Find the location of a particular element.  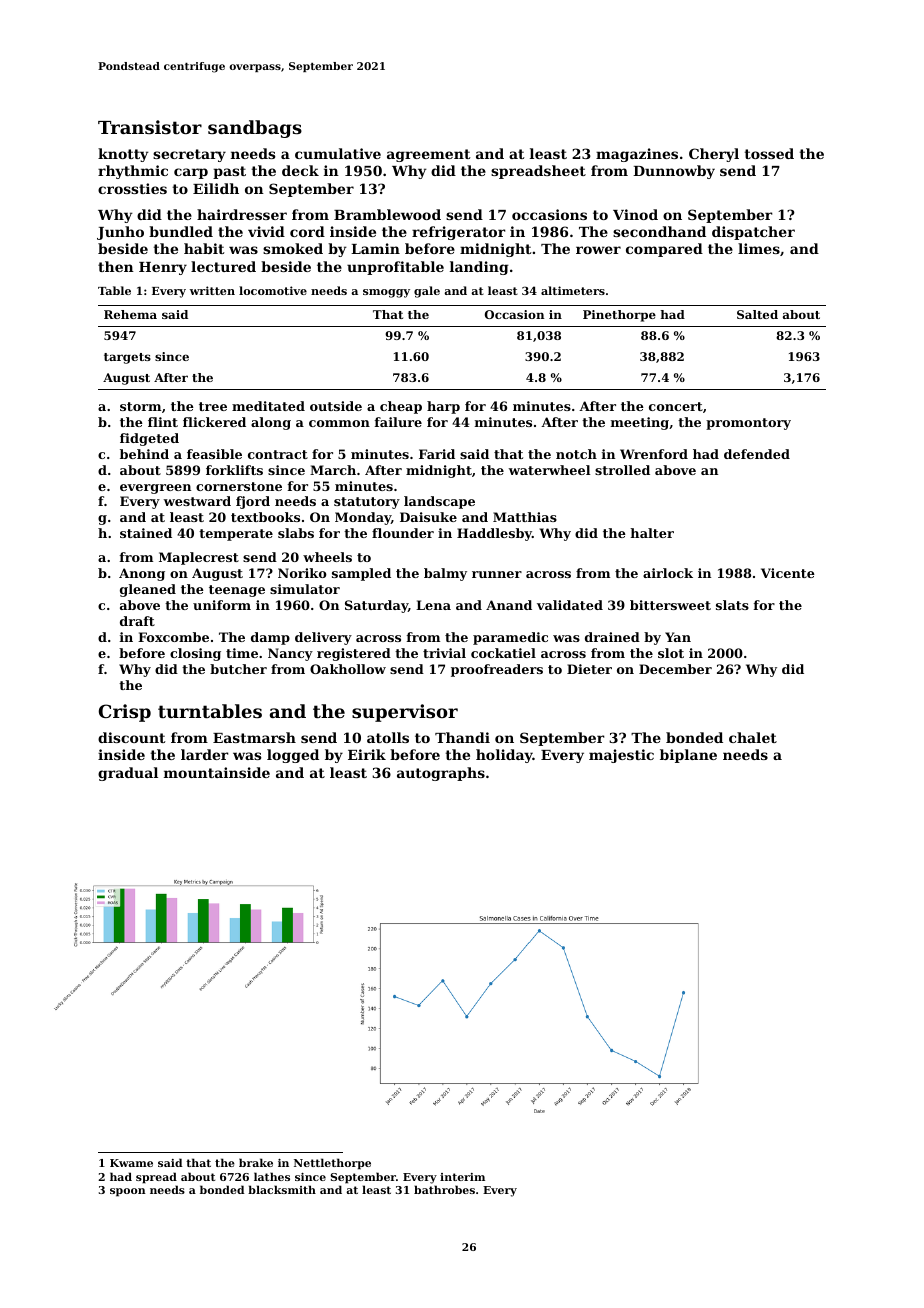

agreement is located at coordinates (428, 155).
